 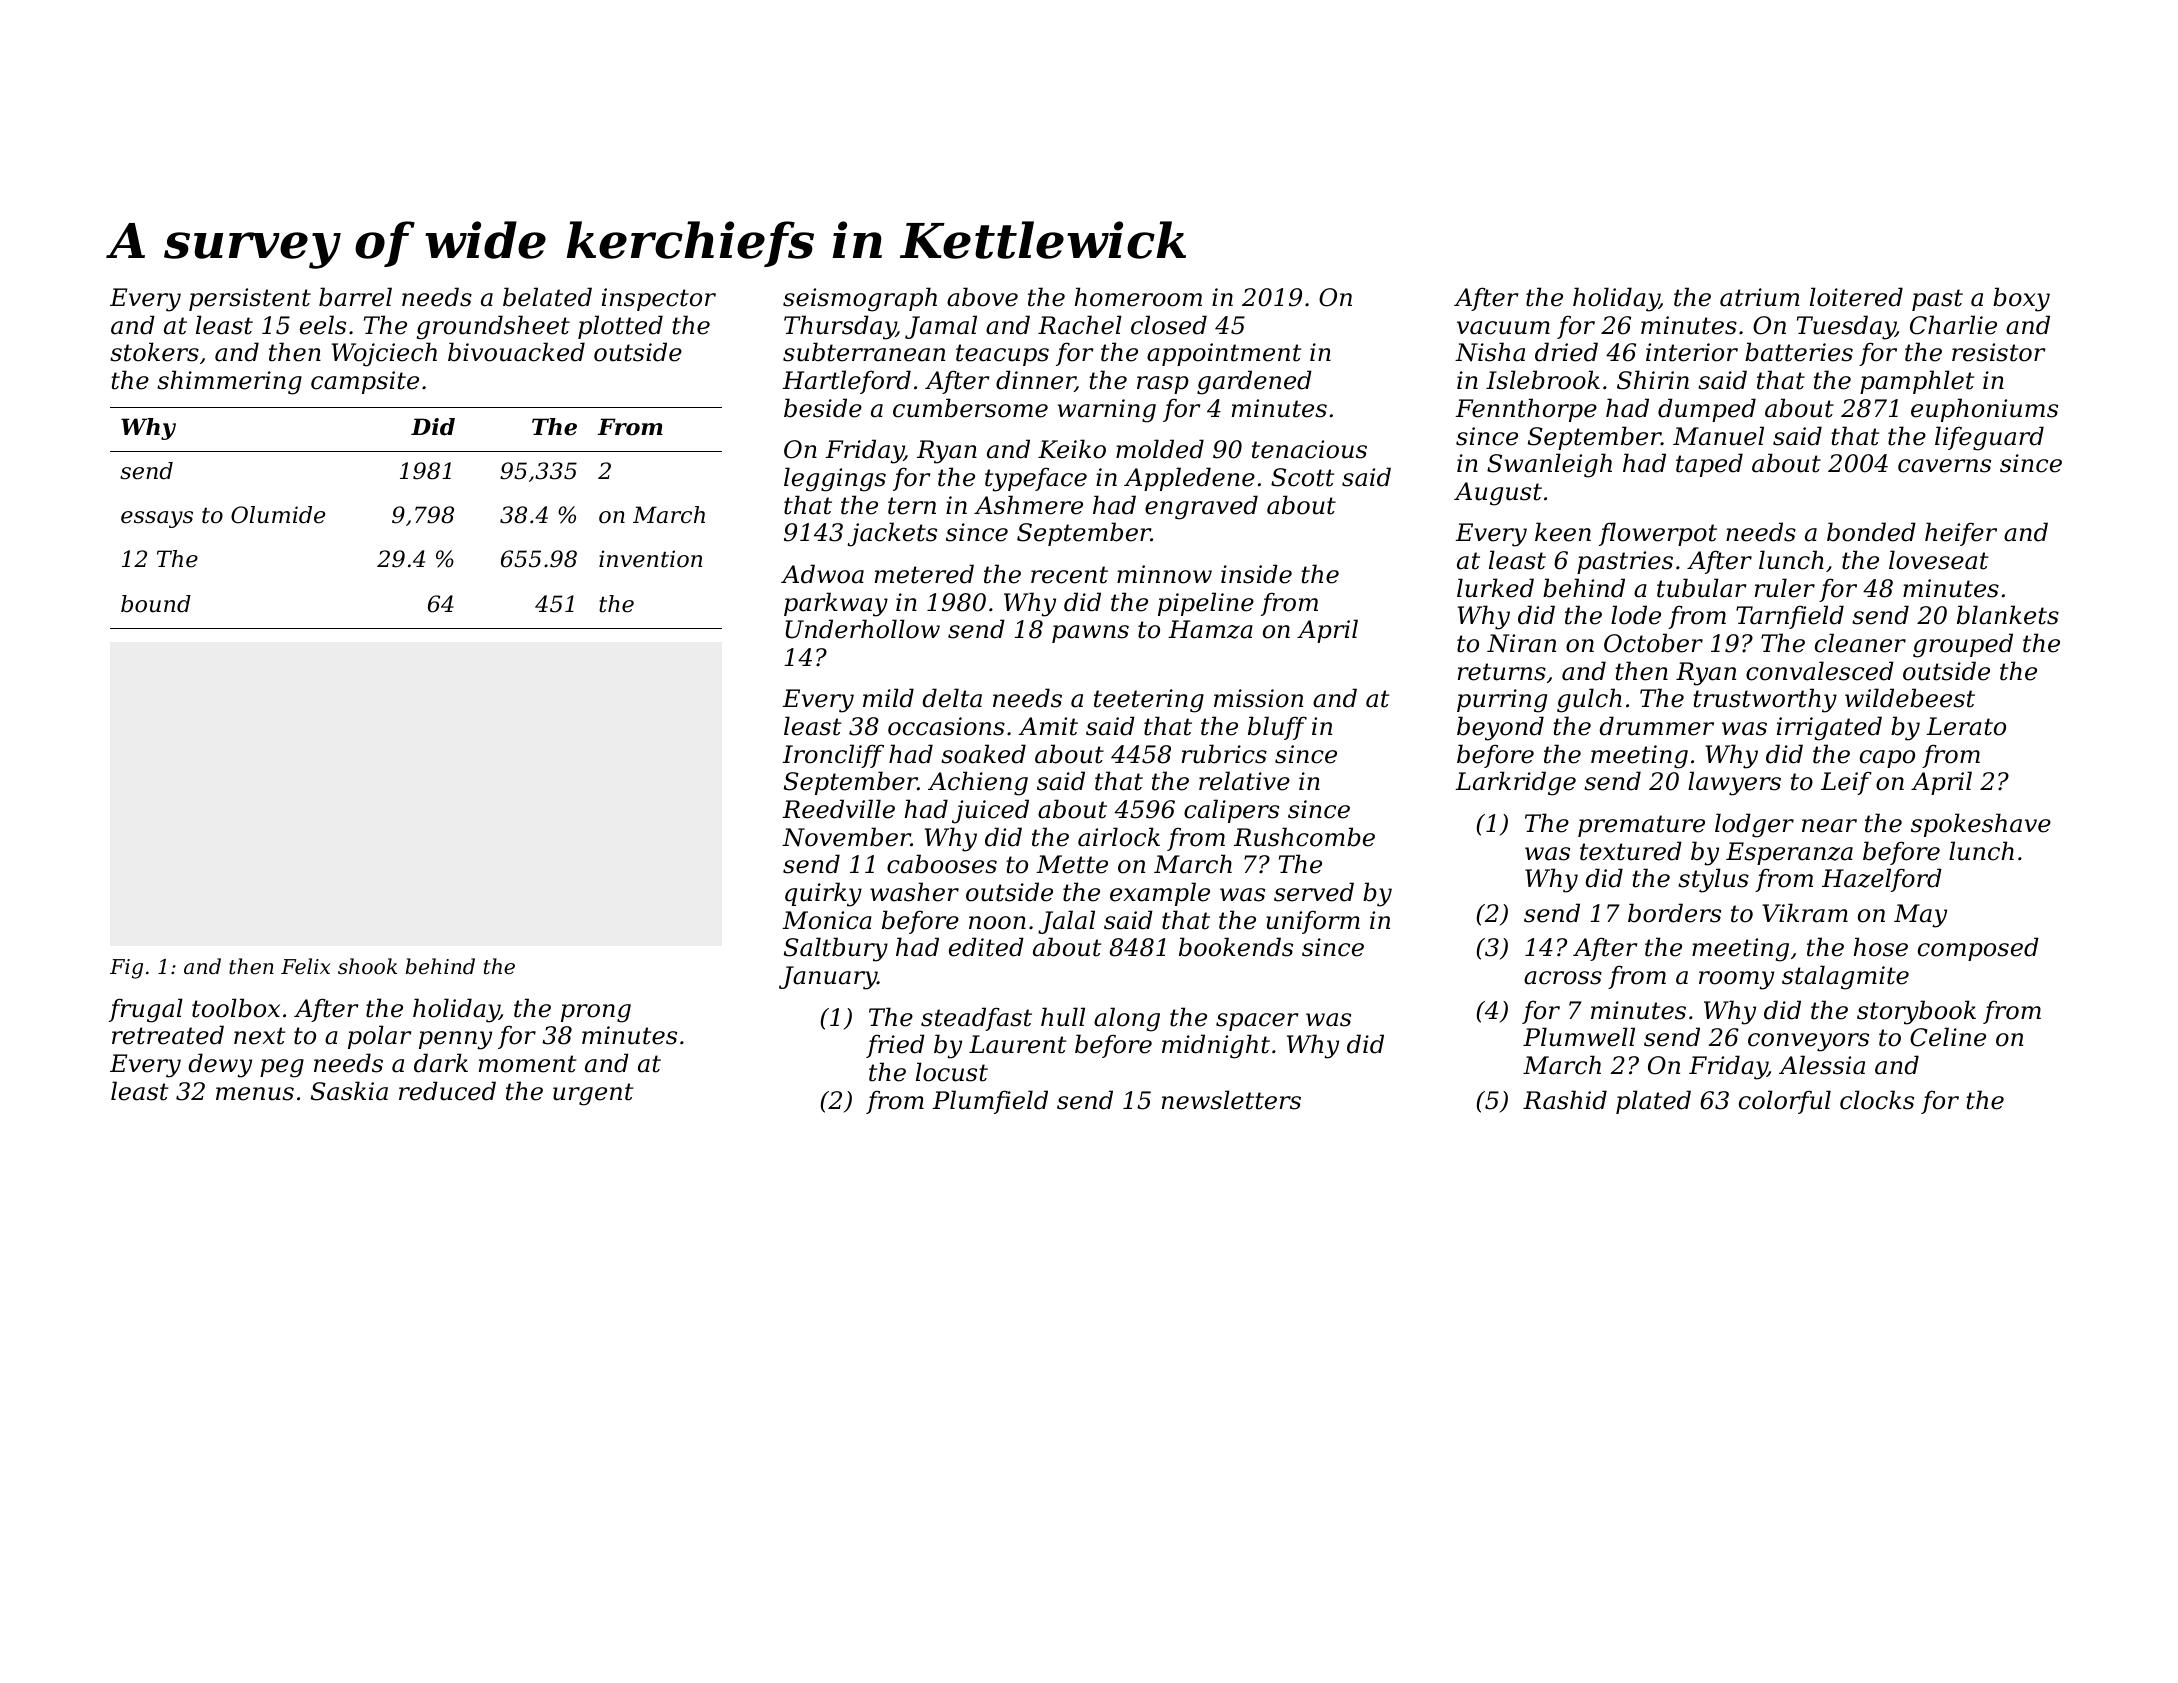 I want to click on persistent, so click(x=250, y=299).
